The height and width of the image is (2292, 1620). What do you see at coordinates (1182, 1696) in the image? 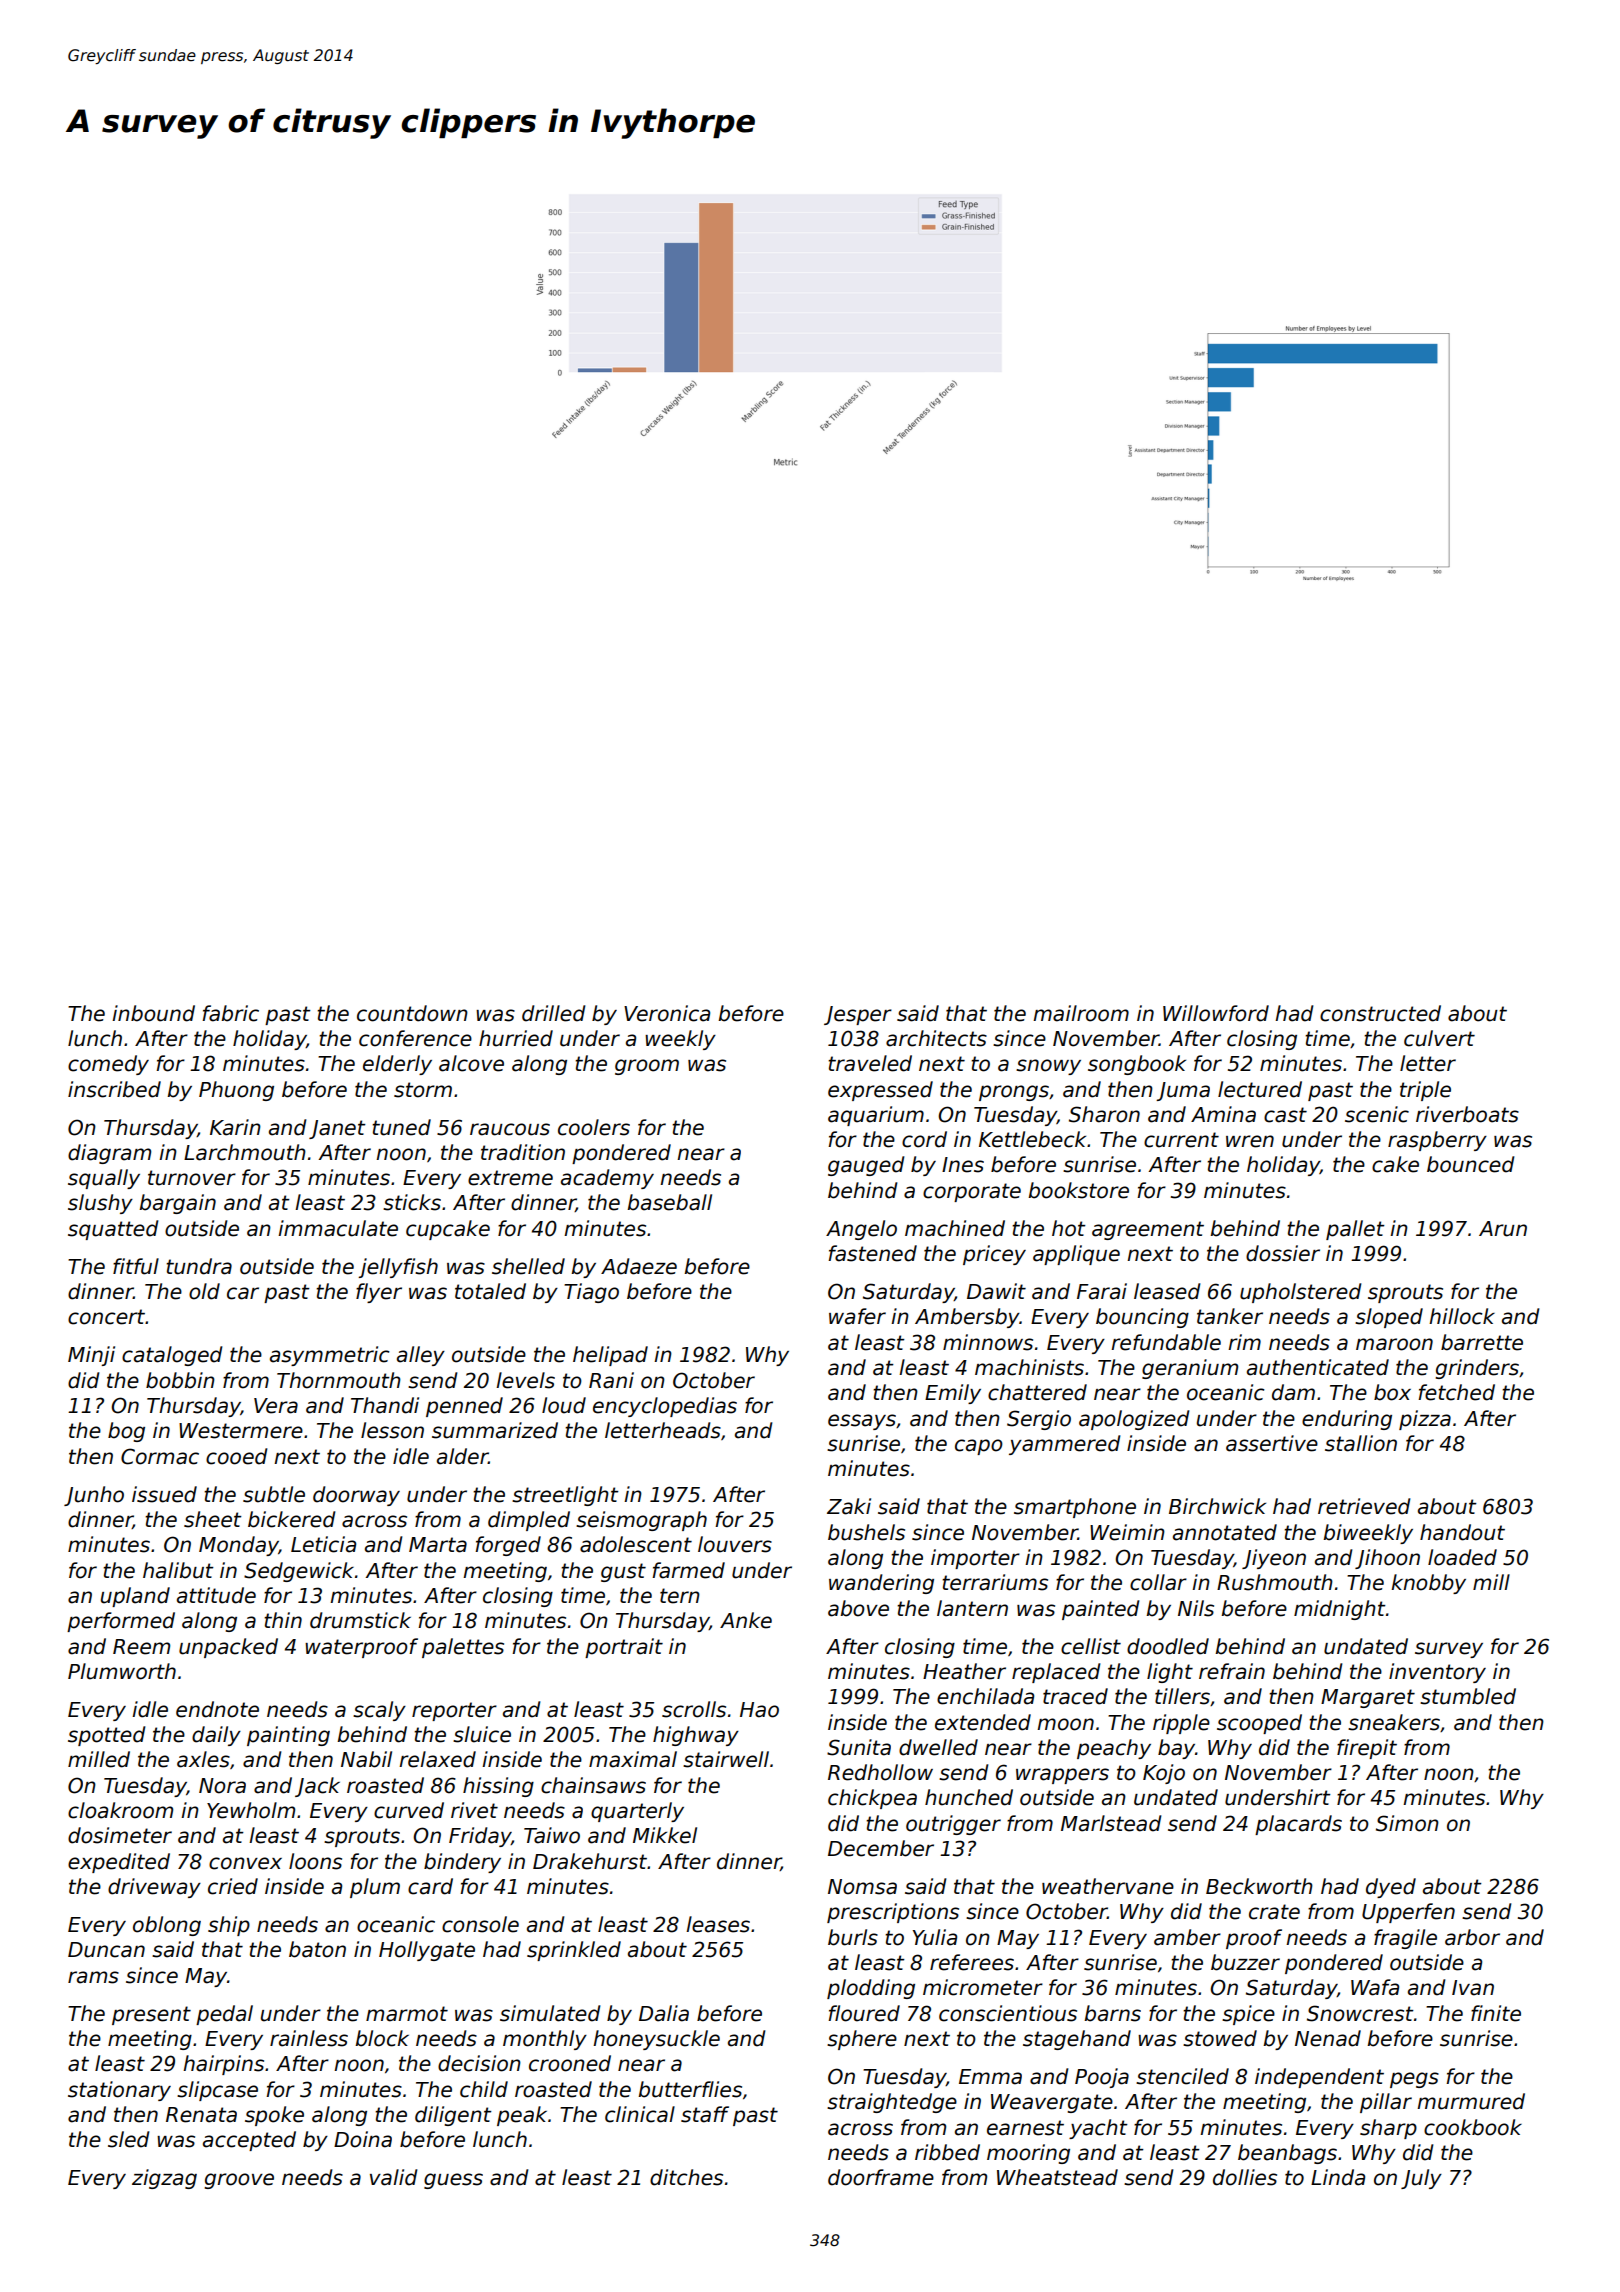
I see `tillers` at bounding box center [1182, 1696].
